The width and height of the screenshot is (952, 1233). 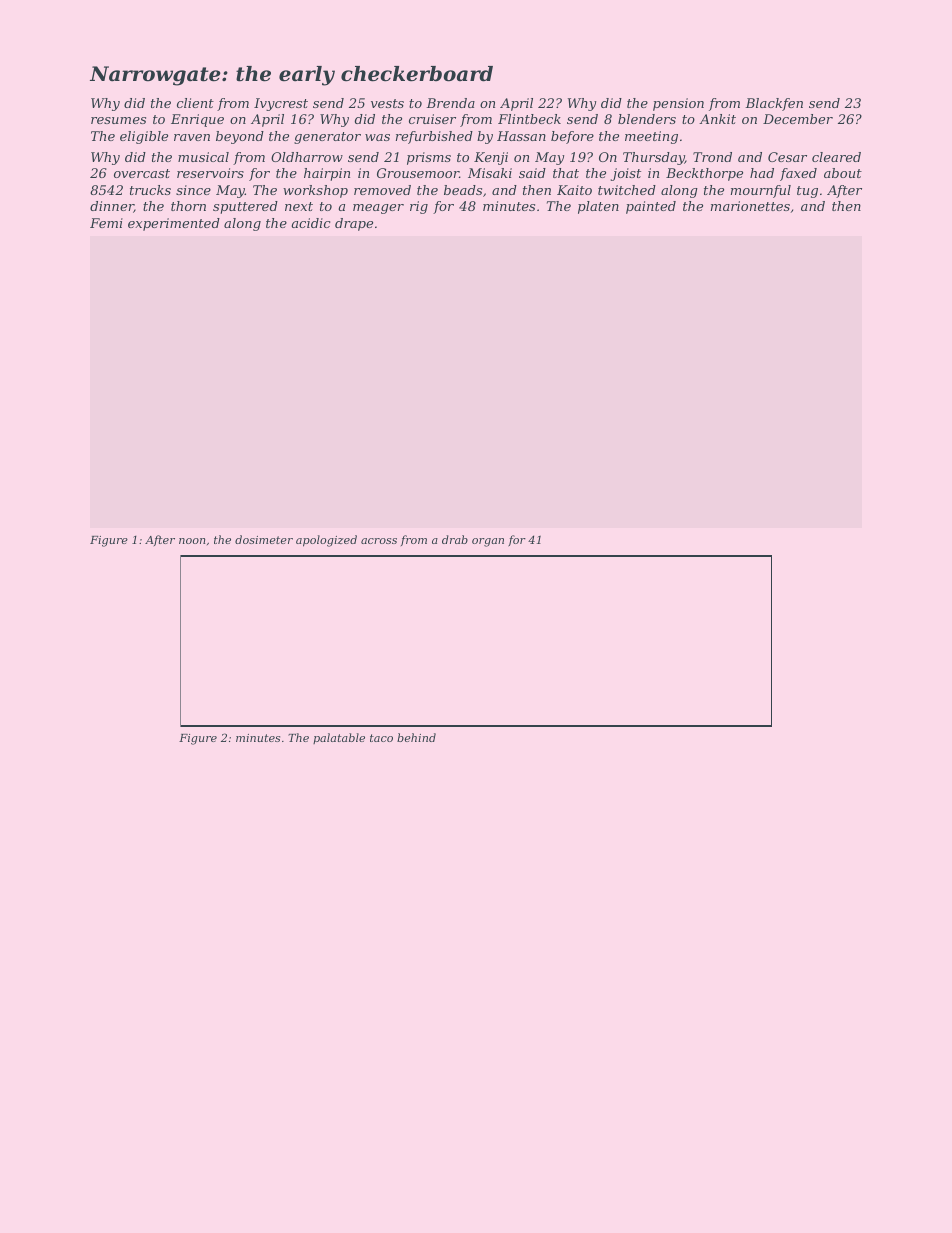 I want to click on marionettes, so click(x=750, y=206).
